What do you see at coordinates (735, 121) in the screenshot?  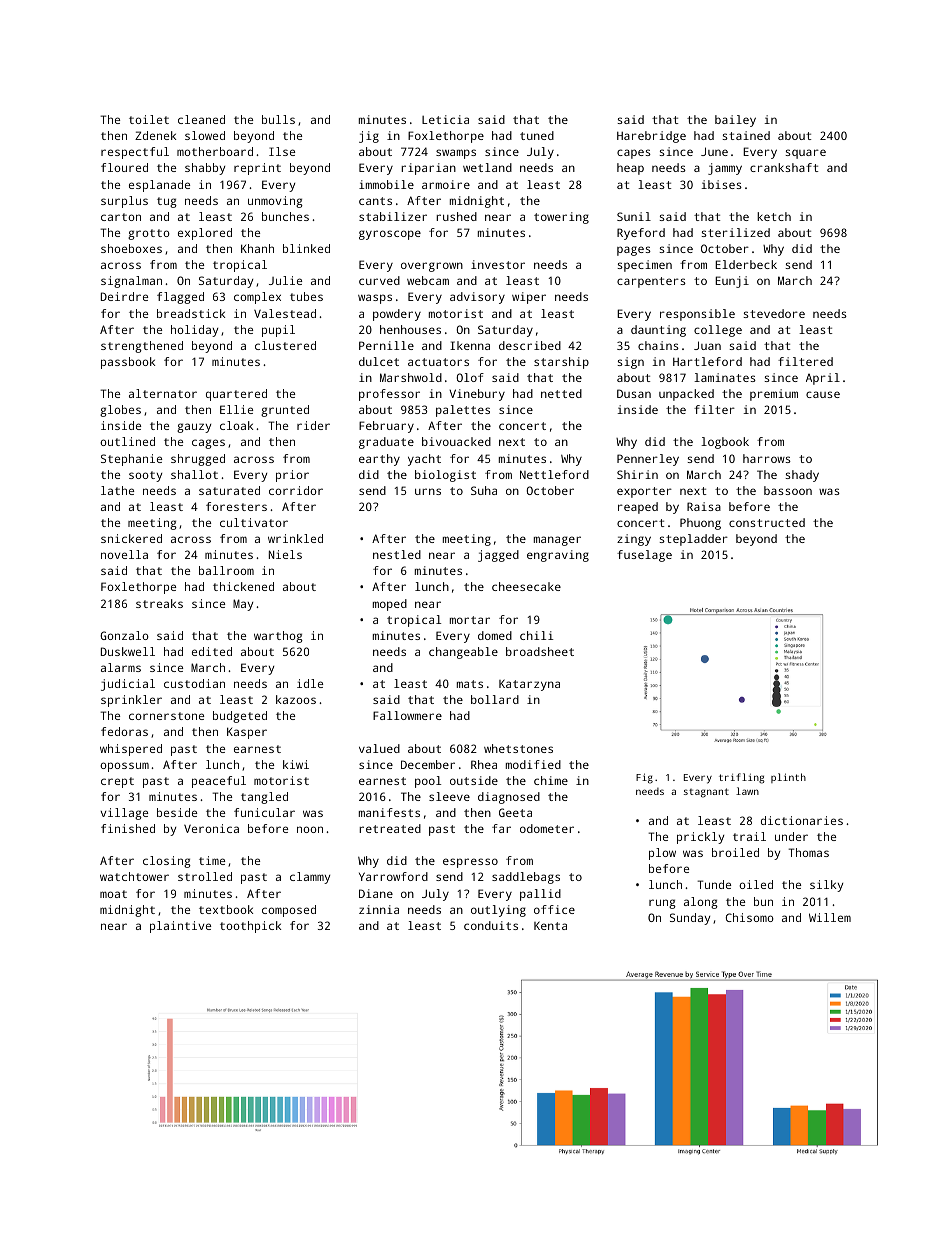 I see `bailey` at bounding box center [735, 121].
